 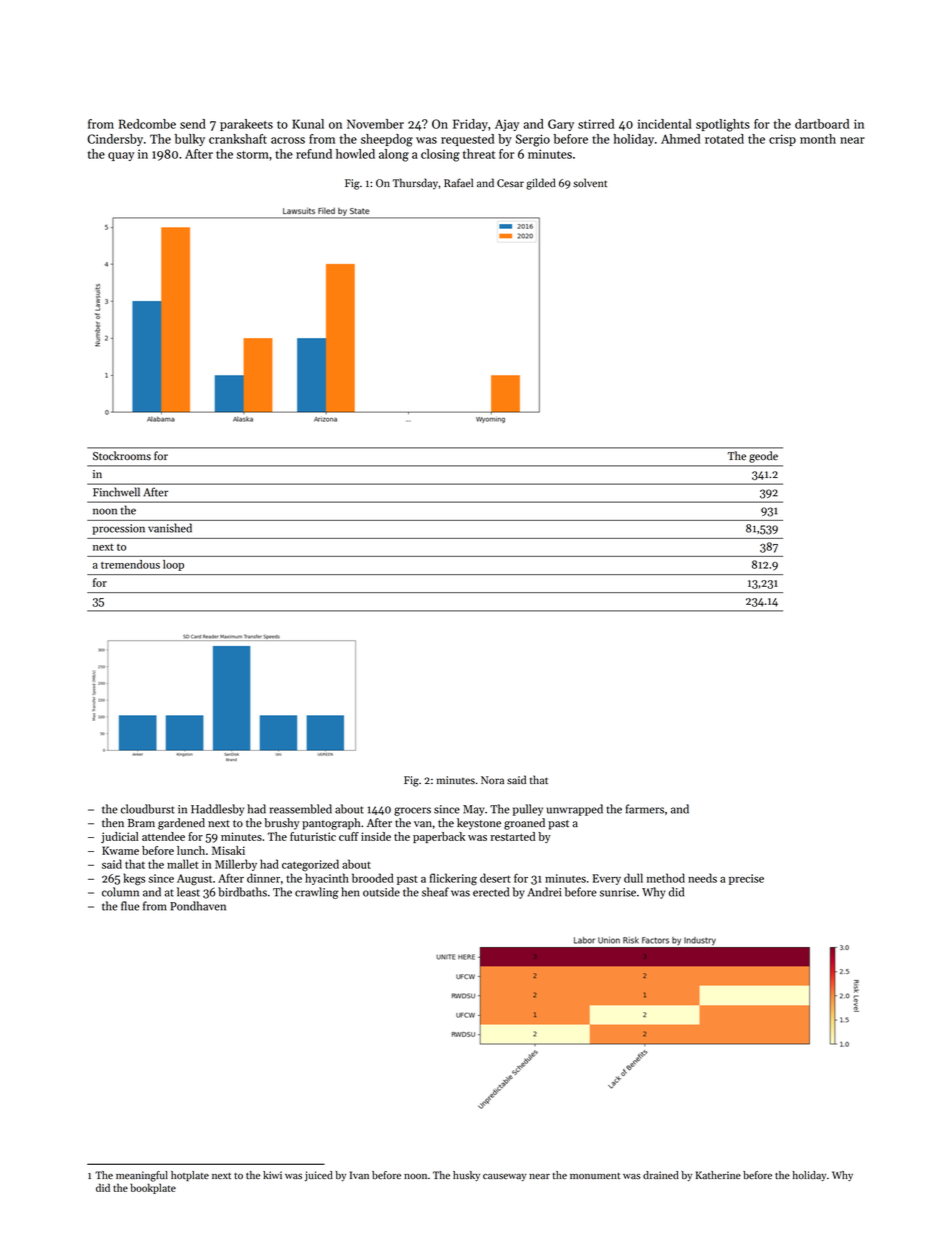 What do you see at coordinates (142, 1176) in the screenshot?
I see `meaningful` at bounding box center [142, 1176].
